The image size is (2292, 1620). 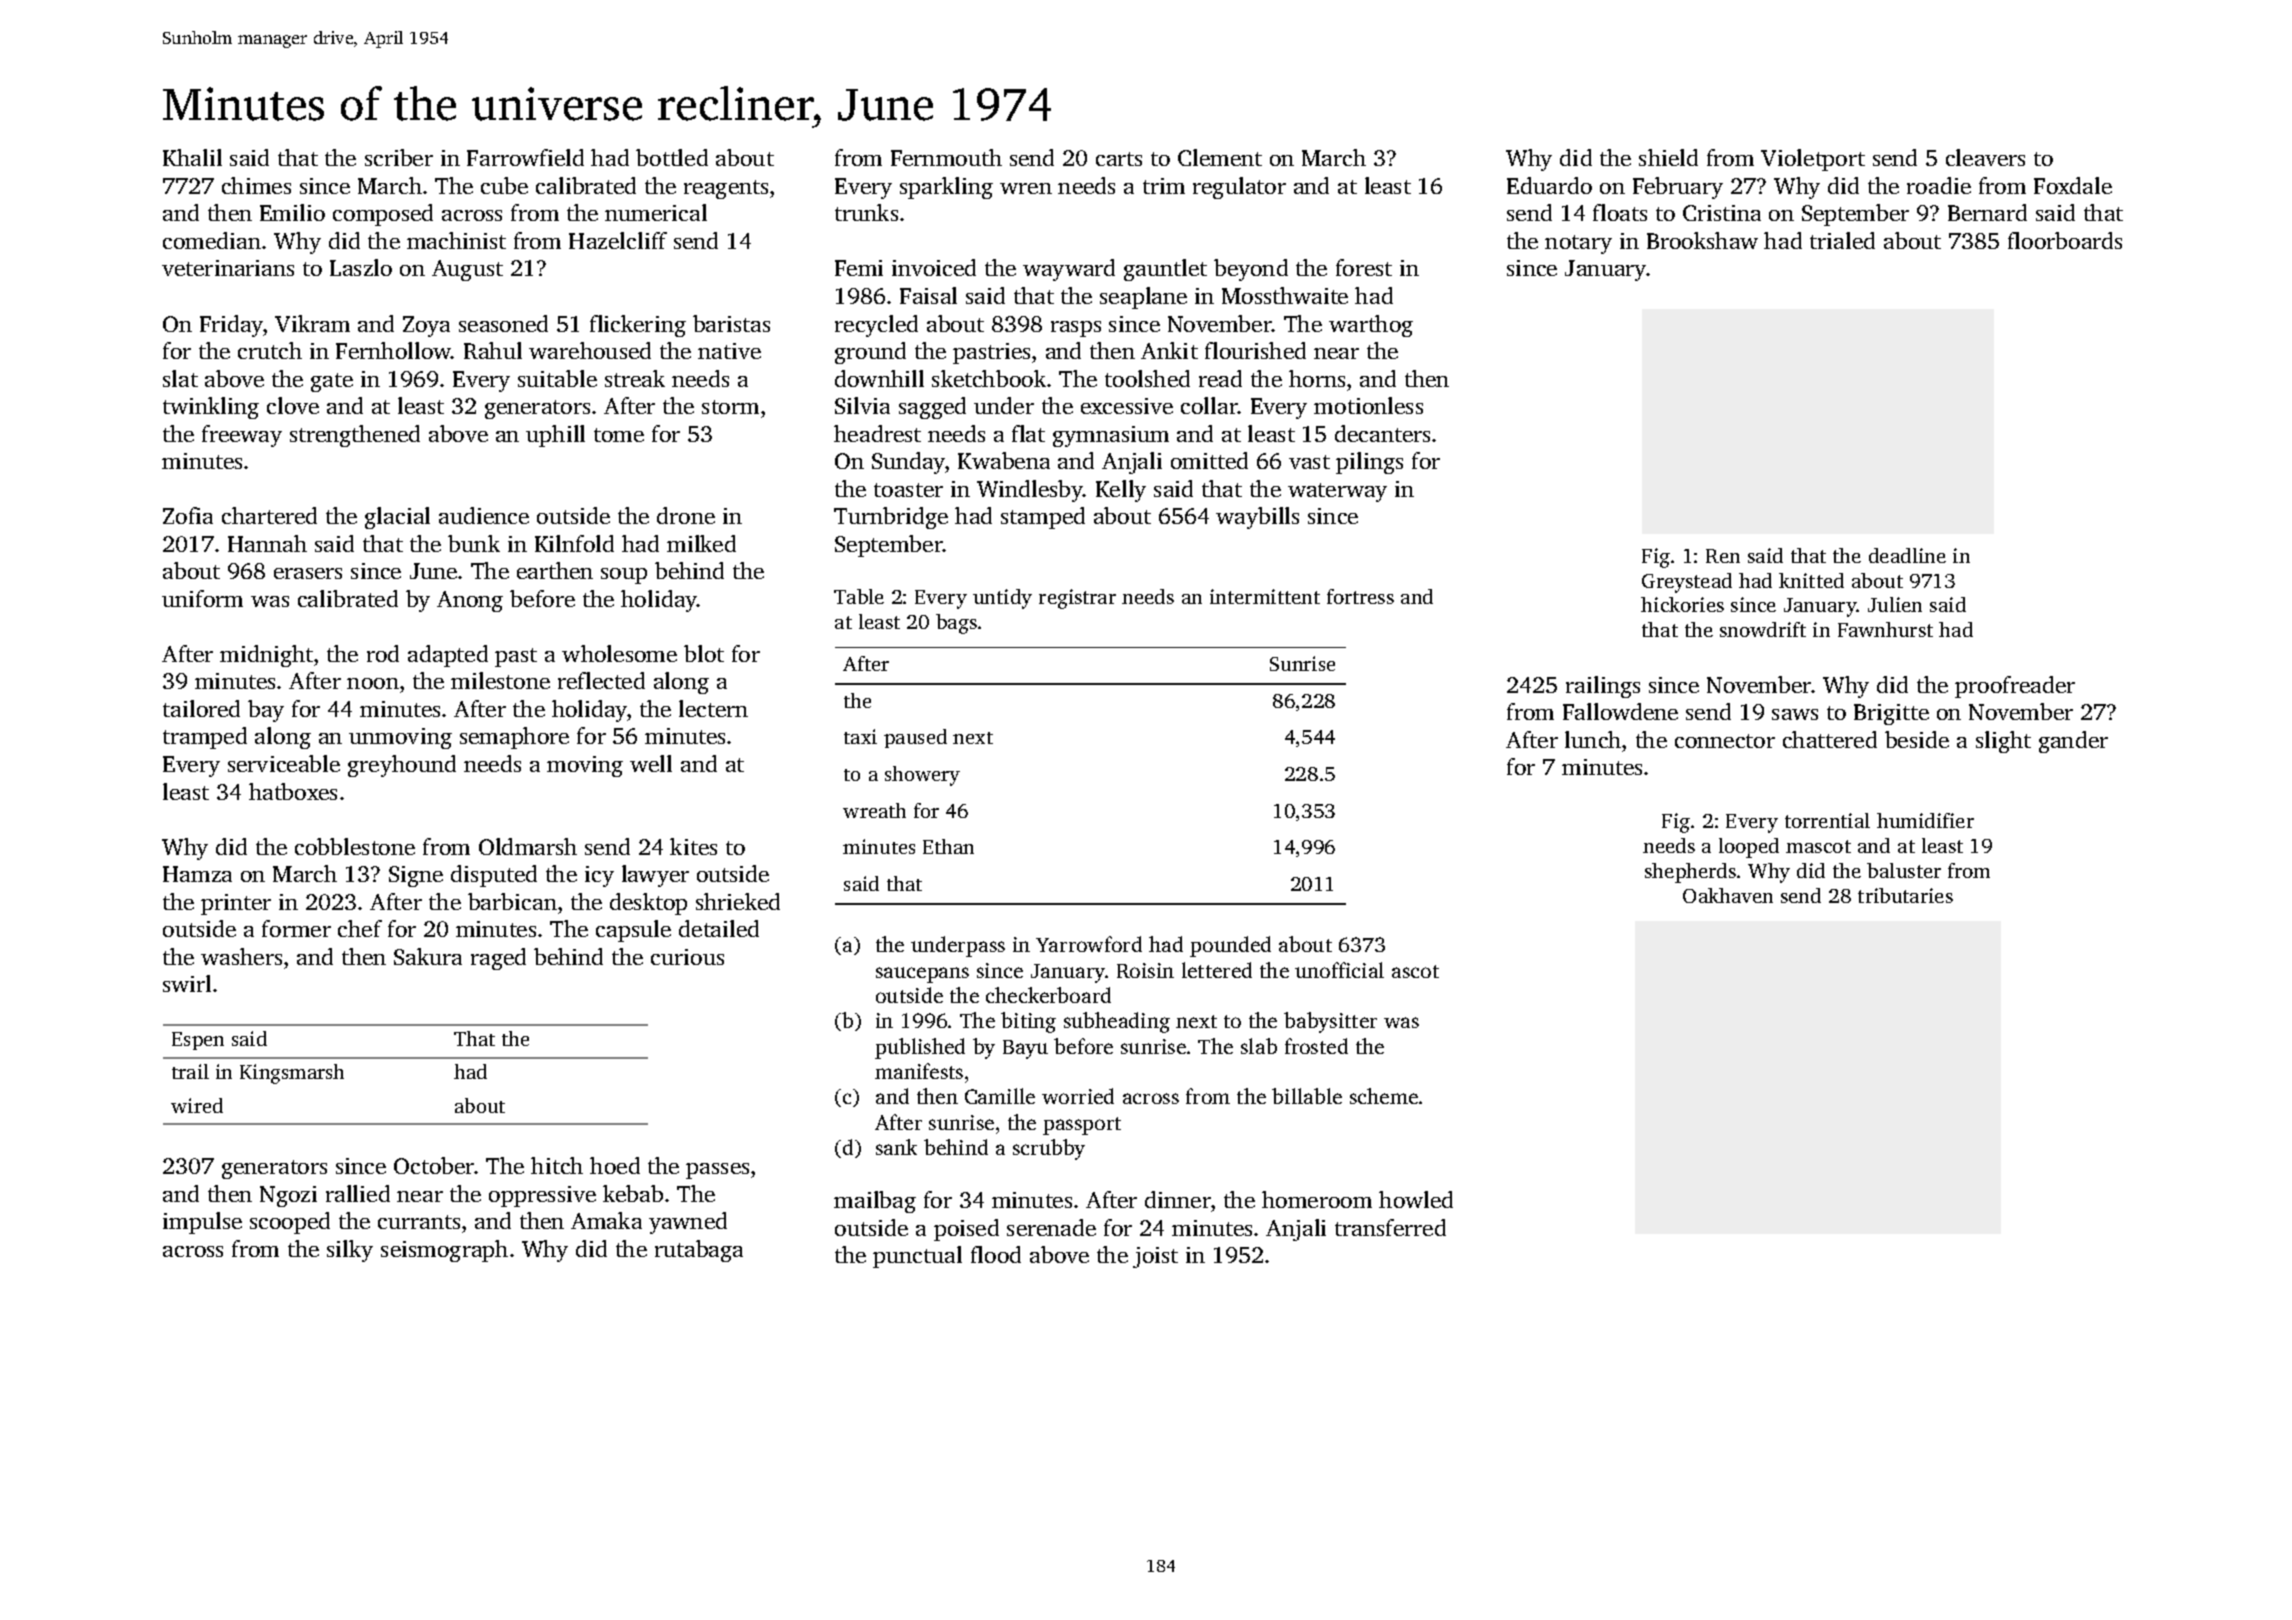 I want to click on scriber, so click(x=399, y=157).
